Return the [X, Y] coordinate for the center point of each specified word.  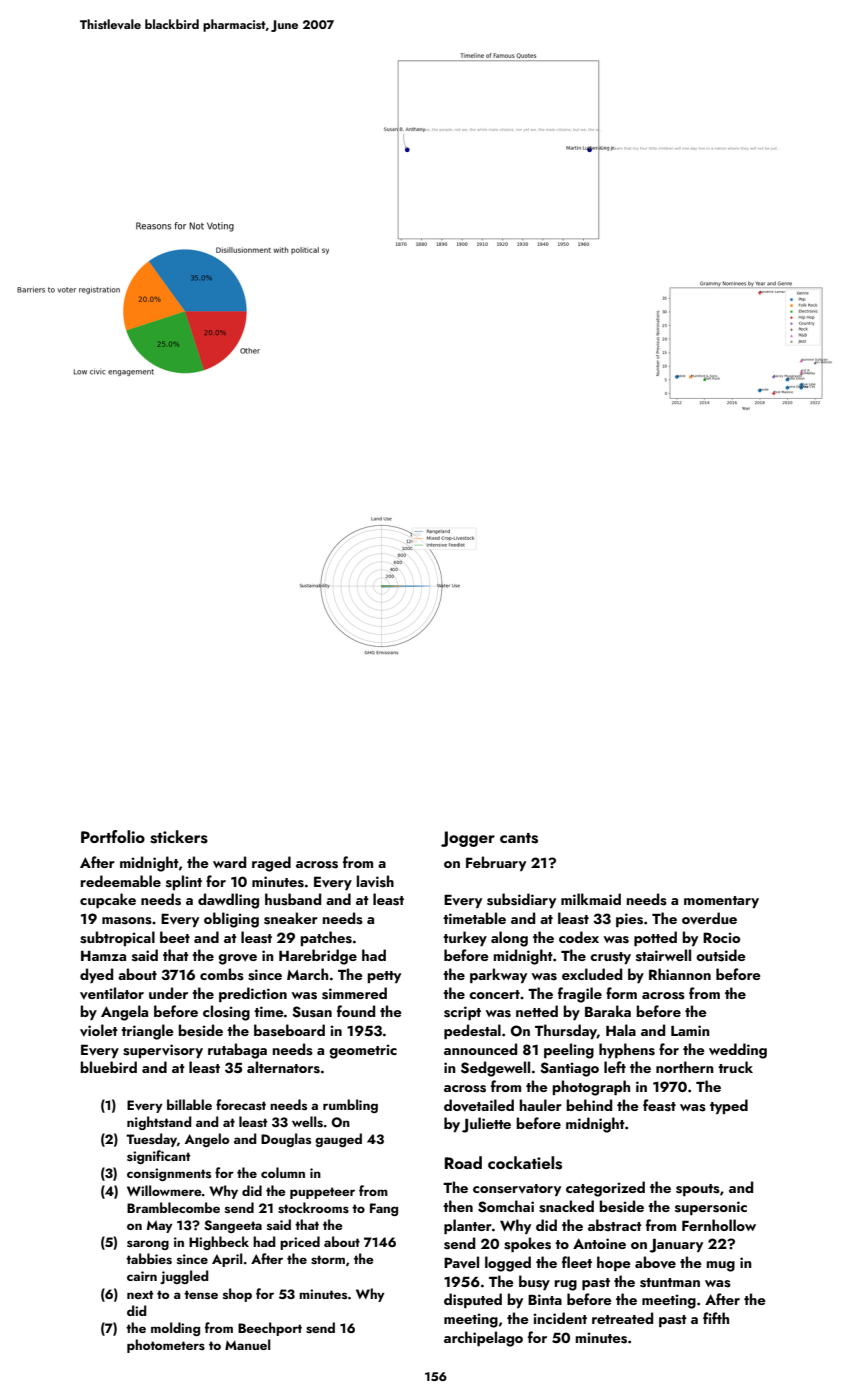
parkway [498, 975]
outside [721, 955]
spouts [698, 1190]
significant [159, 1157]
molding [175, 1329]
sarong [148, 1245]
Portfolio [113, 836]
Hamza [103, 956]
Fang [384, 1209]
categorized [605, 1189]
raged [271, 864]
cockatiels [525, 1163]
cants [519, 838]
